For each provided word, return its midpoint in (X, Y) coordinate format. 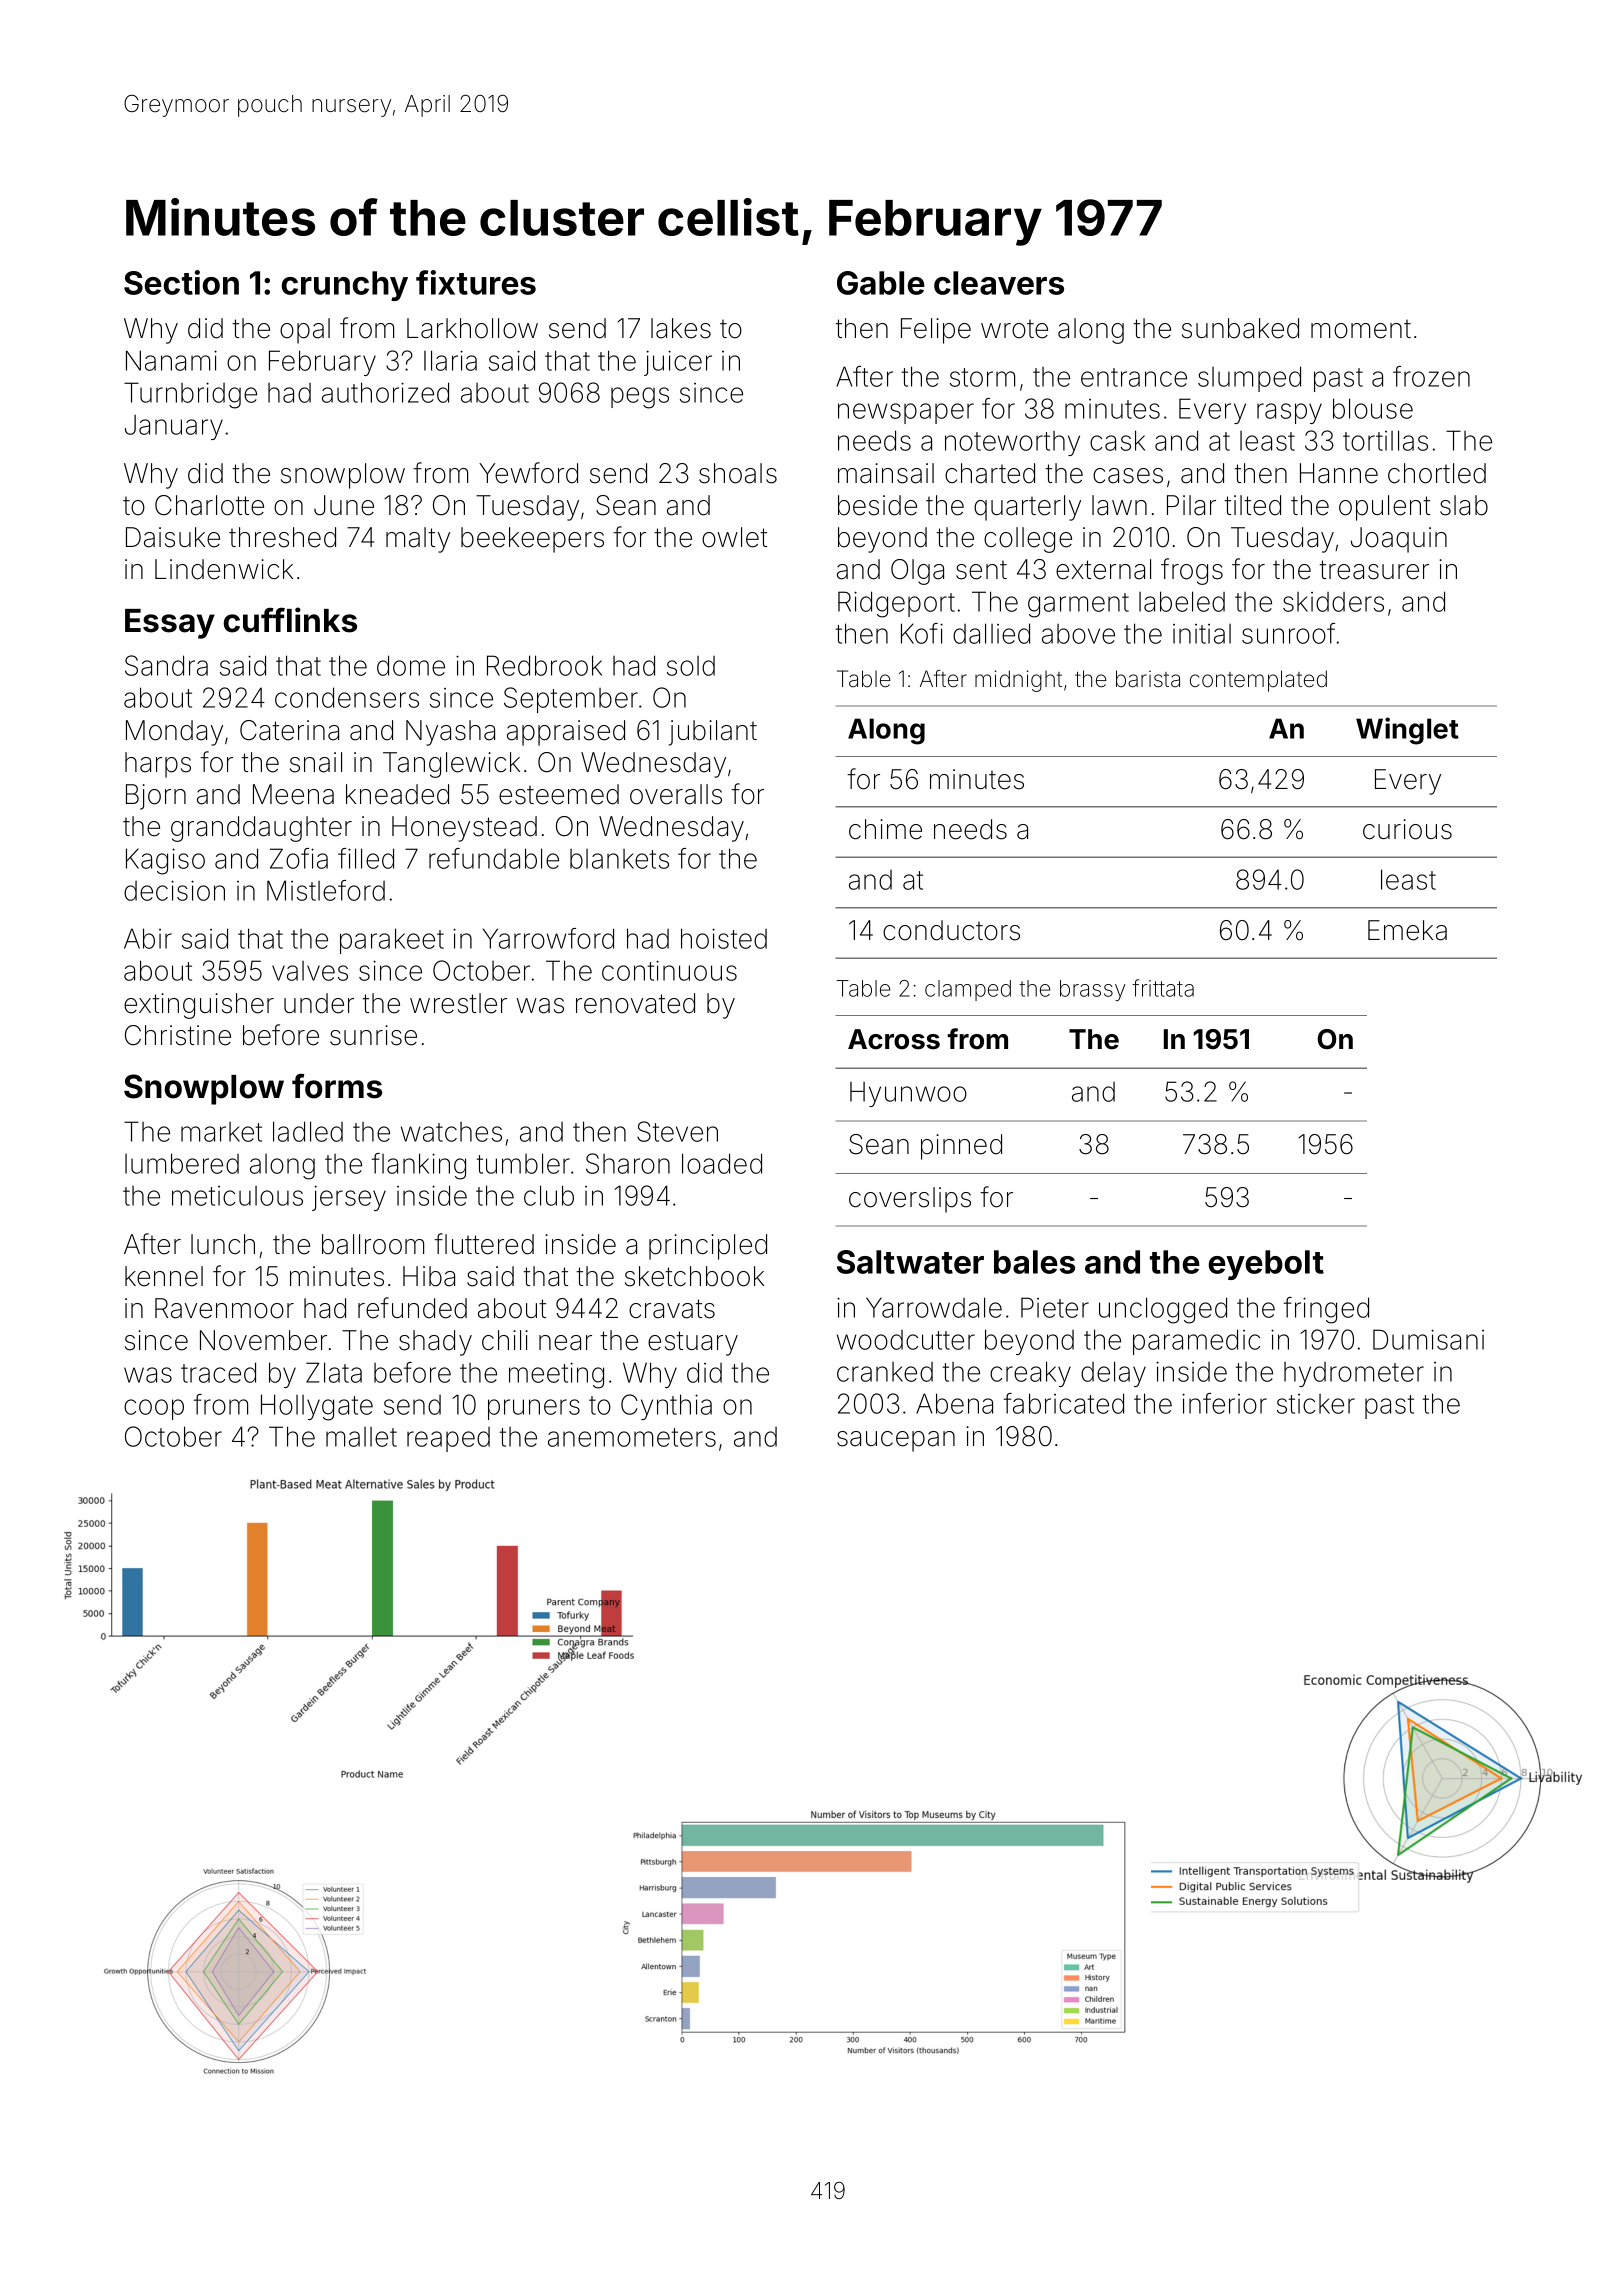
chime (885, 829)
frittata (1163, 988)
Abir (148, 938)
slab (1464, 505)
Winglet (1407, 731)
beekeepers (532, 540)
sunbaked (1240, 328)
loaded (722, 1163)
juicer (678, 363)
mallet (361, 1437)
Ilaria (450, 360)
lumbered (182, 1163)
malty (418, 540)
